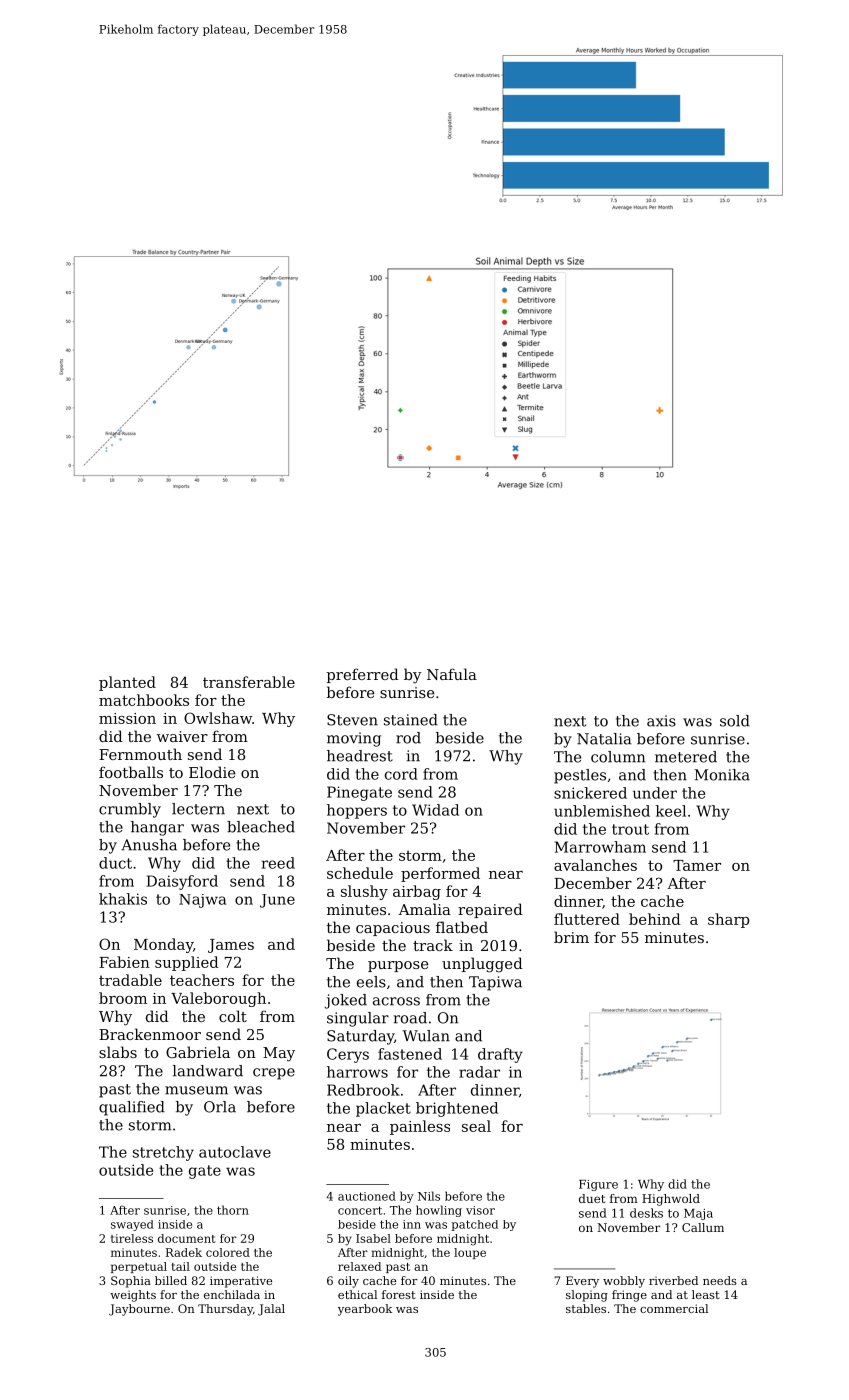  What do you see at coordinates (232, 1294) in the image?
I see `enchilada` at bounding box center [232, 1294].
